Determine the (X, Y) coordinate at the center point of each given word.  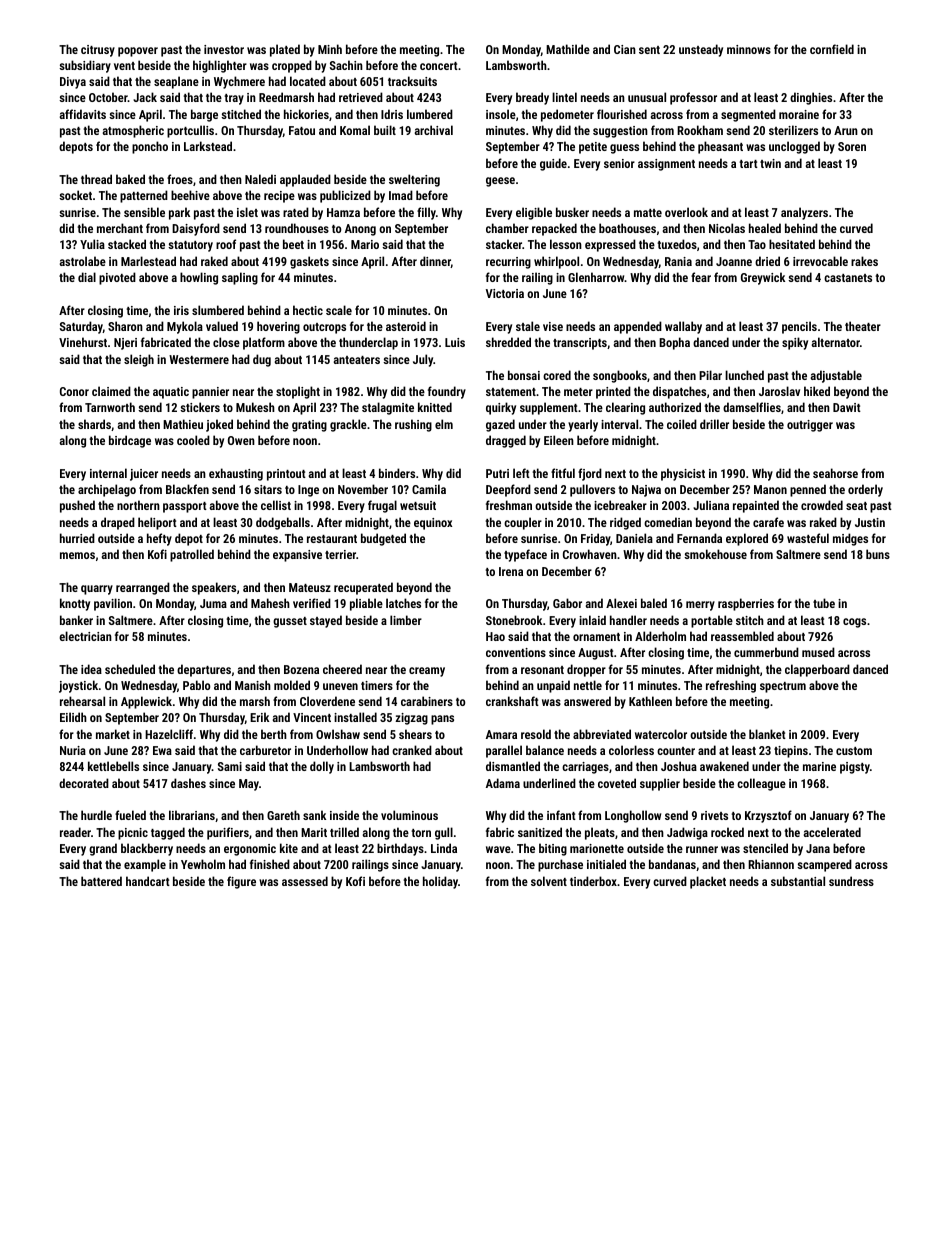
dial (87, 277)
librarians (192, 815)
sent (649, 50)
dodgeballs (283, 523)
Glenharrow (596, 277)
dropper (586, 670)
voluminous (409, 815)
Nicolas (727, 228)
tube (824, 603)
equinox (433, 524)
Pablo (196, 685)
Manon (770, 489)
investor (224, 49)
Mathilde (568, 49)
